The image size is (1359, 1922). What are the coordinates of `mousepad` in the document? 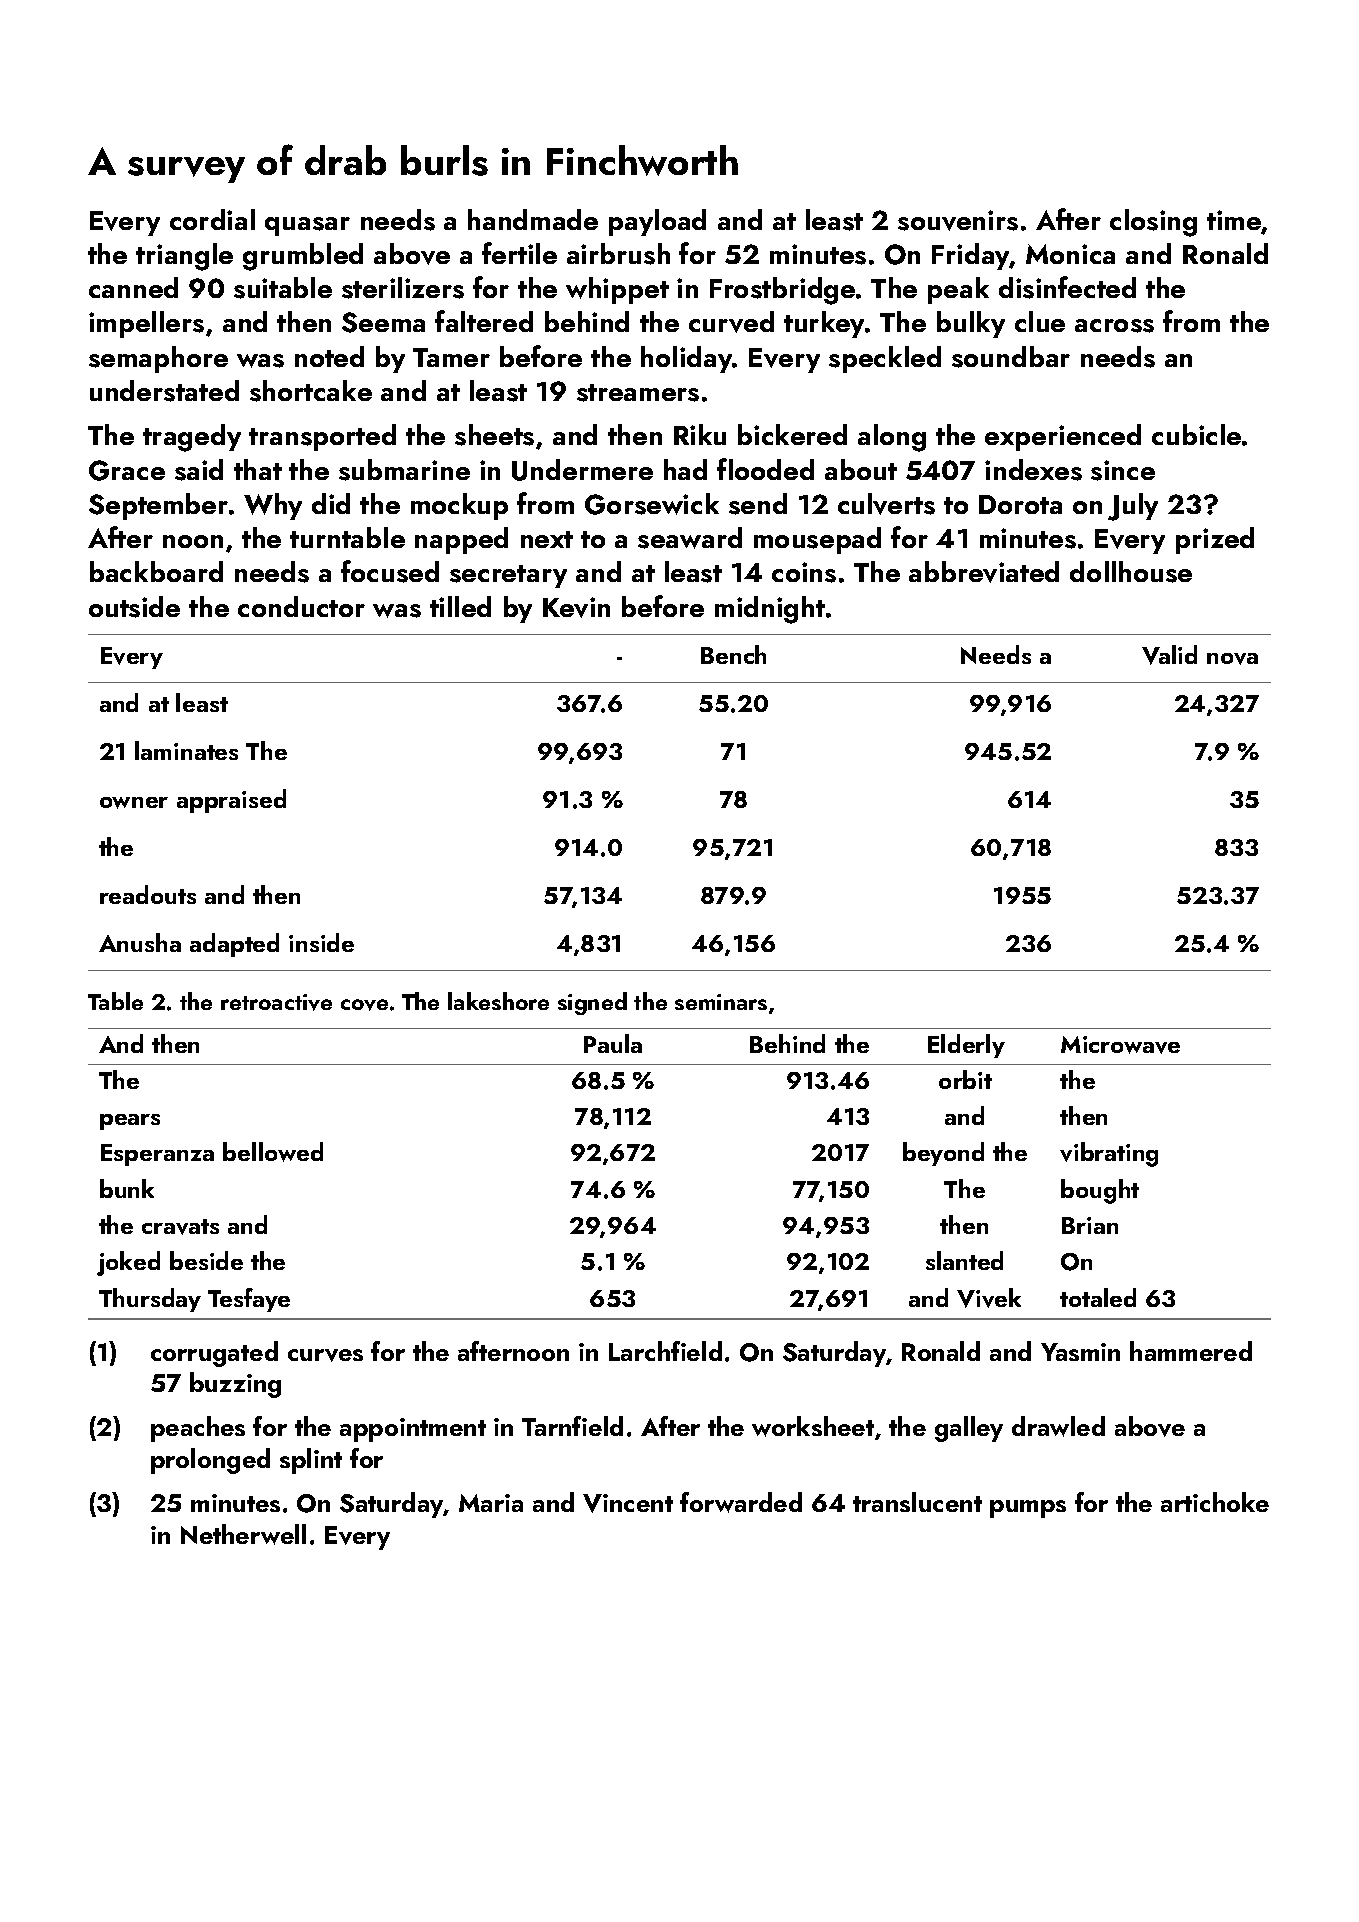 It's located at (817, 540).
